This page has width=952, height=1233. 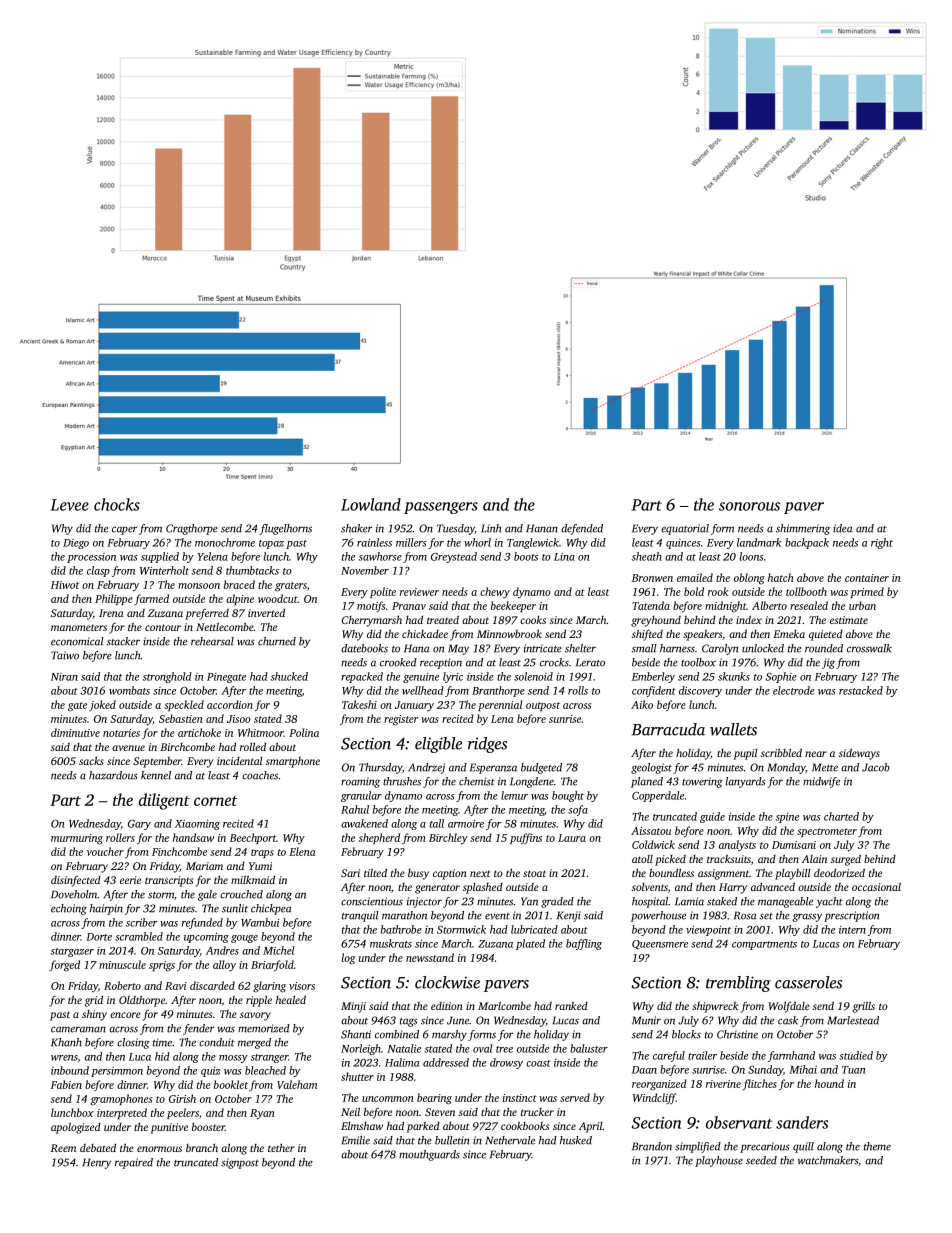 What do you see at coordinates (271, 544) in the page?
I see `topaz` at bounding box center [271, 544].
